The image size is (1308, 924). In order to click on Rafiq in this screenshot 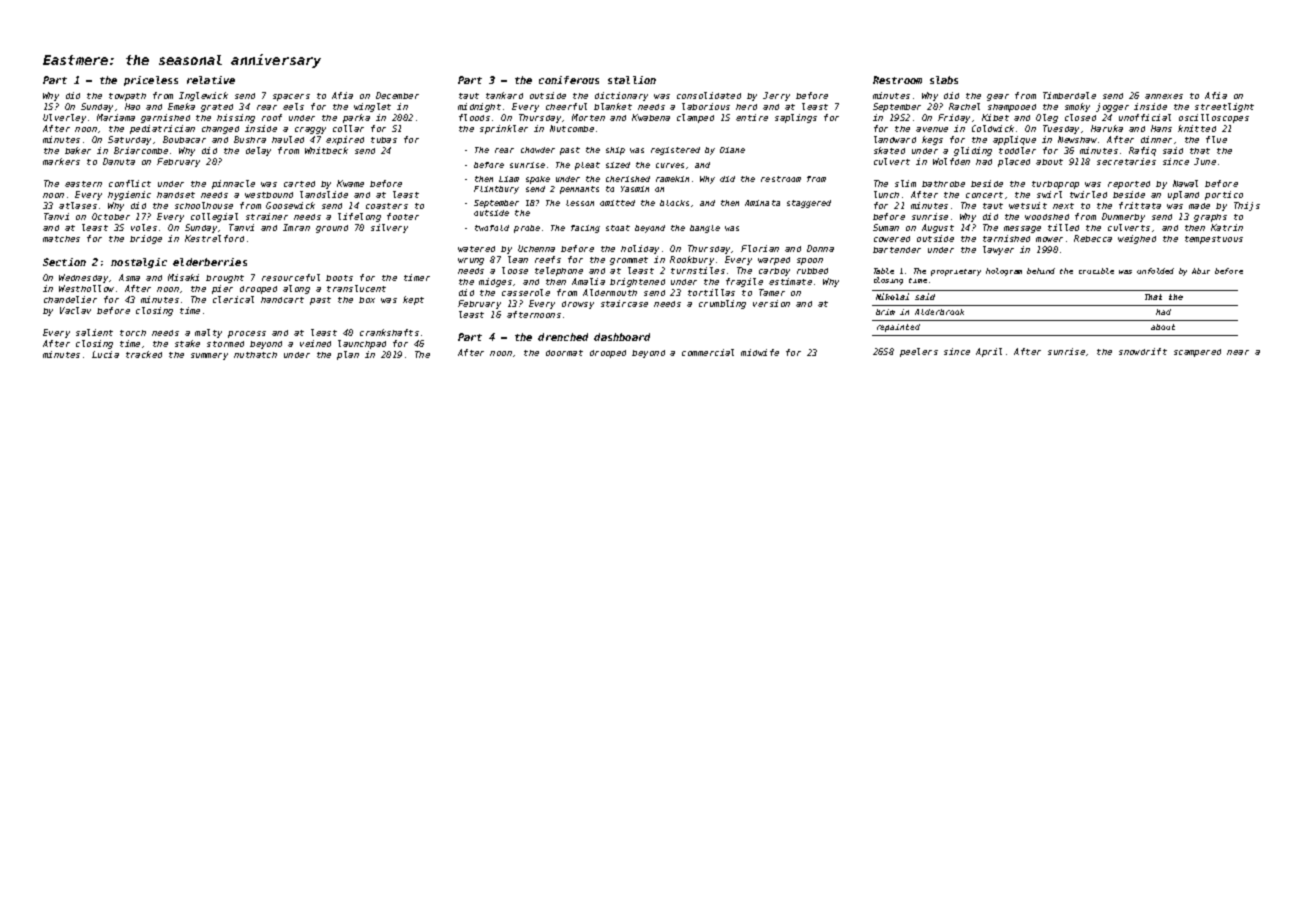, I will do `click(1142, 151)`.
